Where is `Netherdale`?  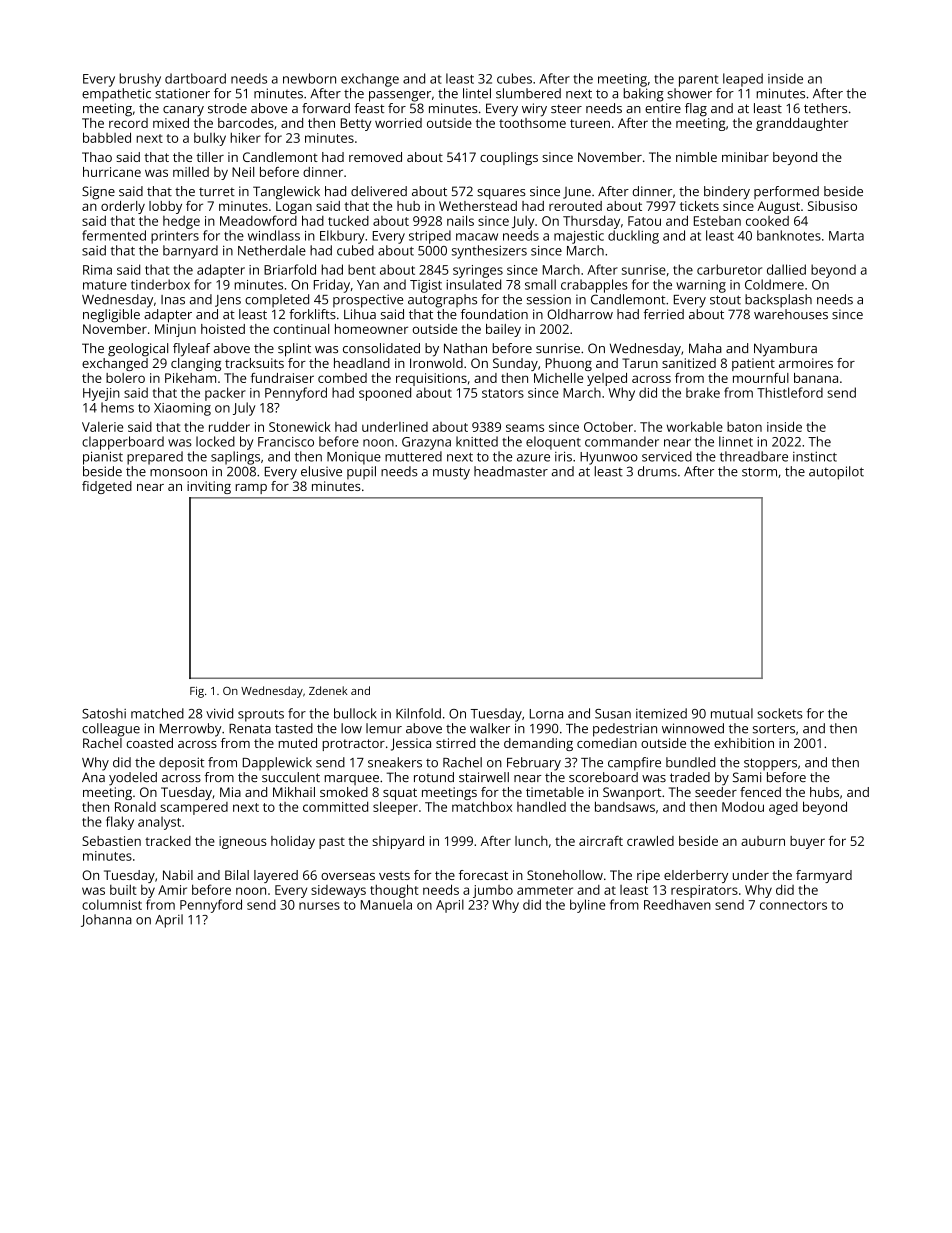
Netherdale is located at coordinates (272, 250).
